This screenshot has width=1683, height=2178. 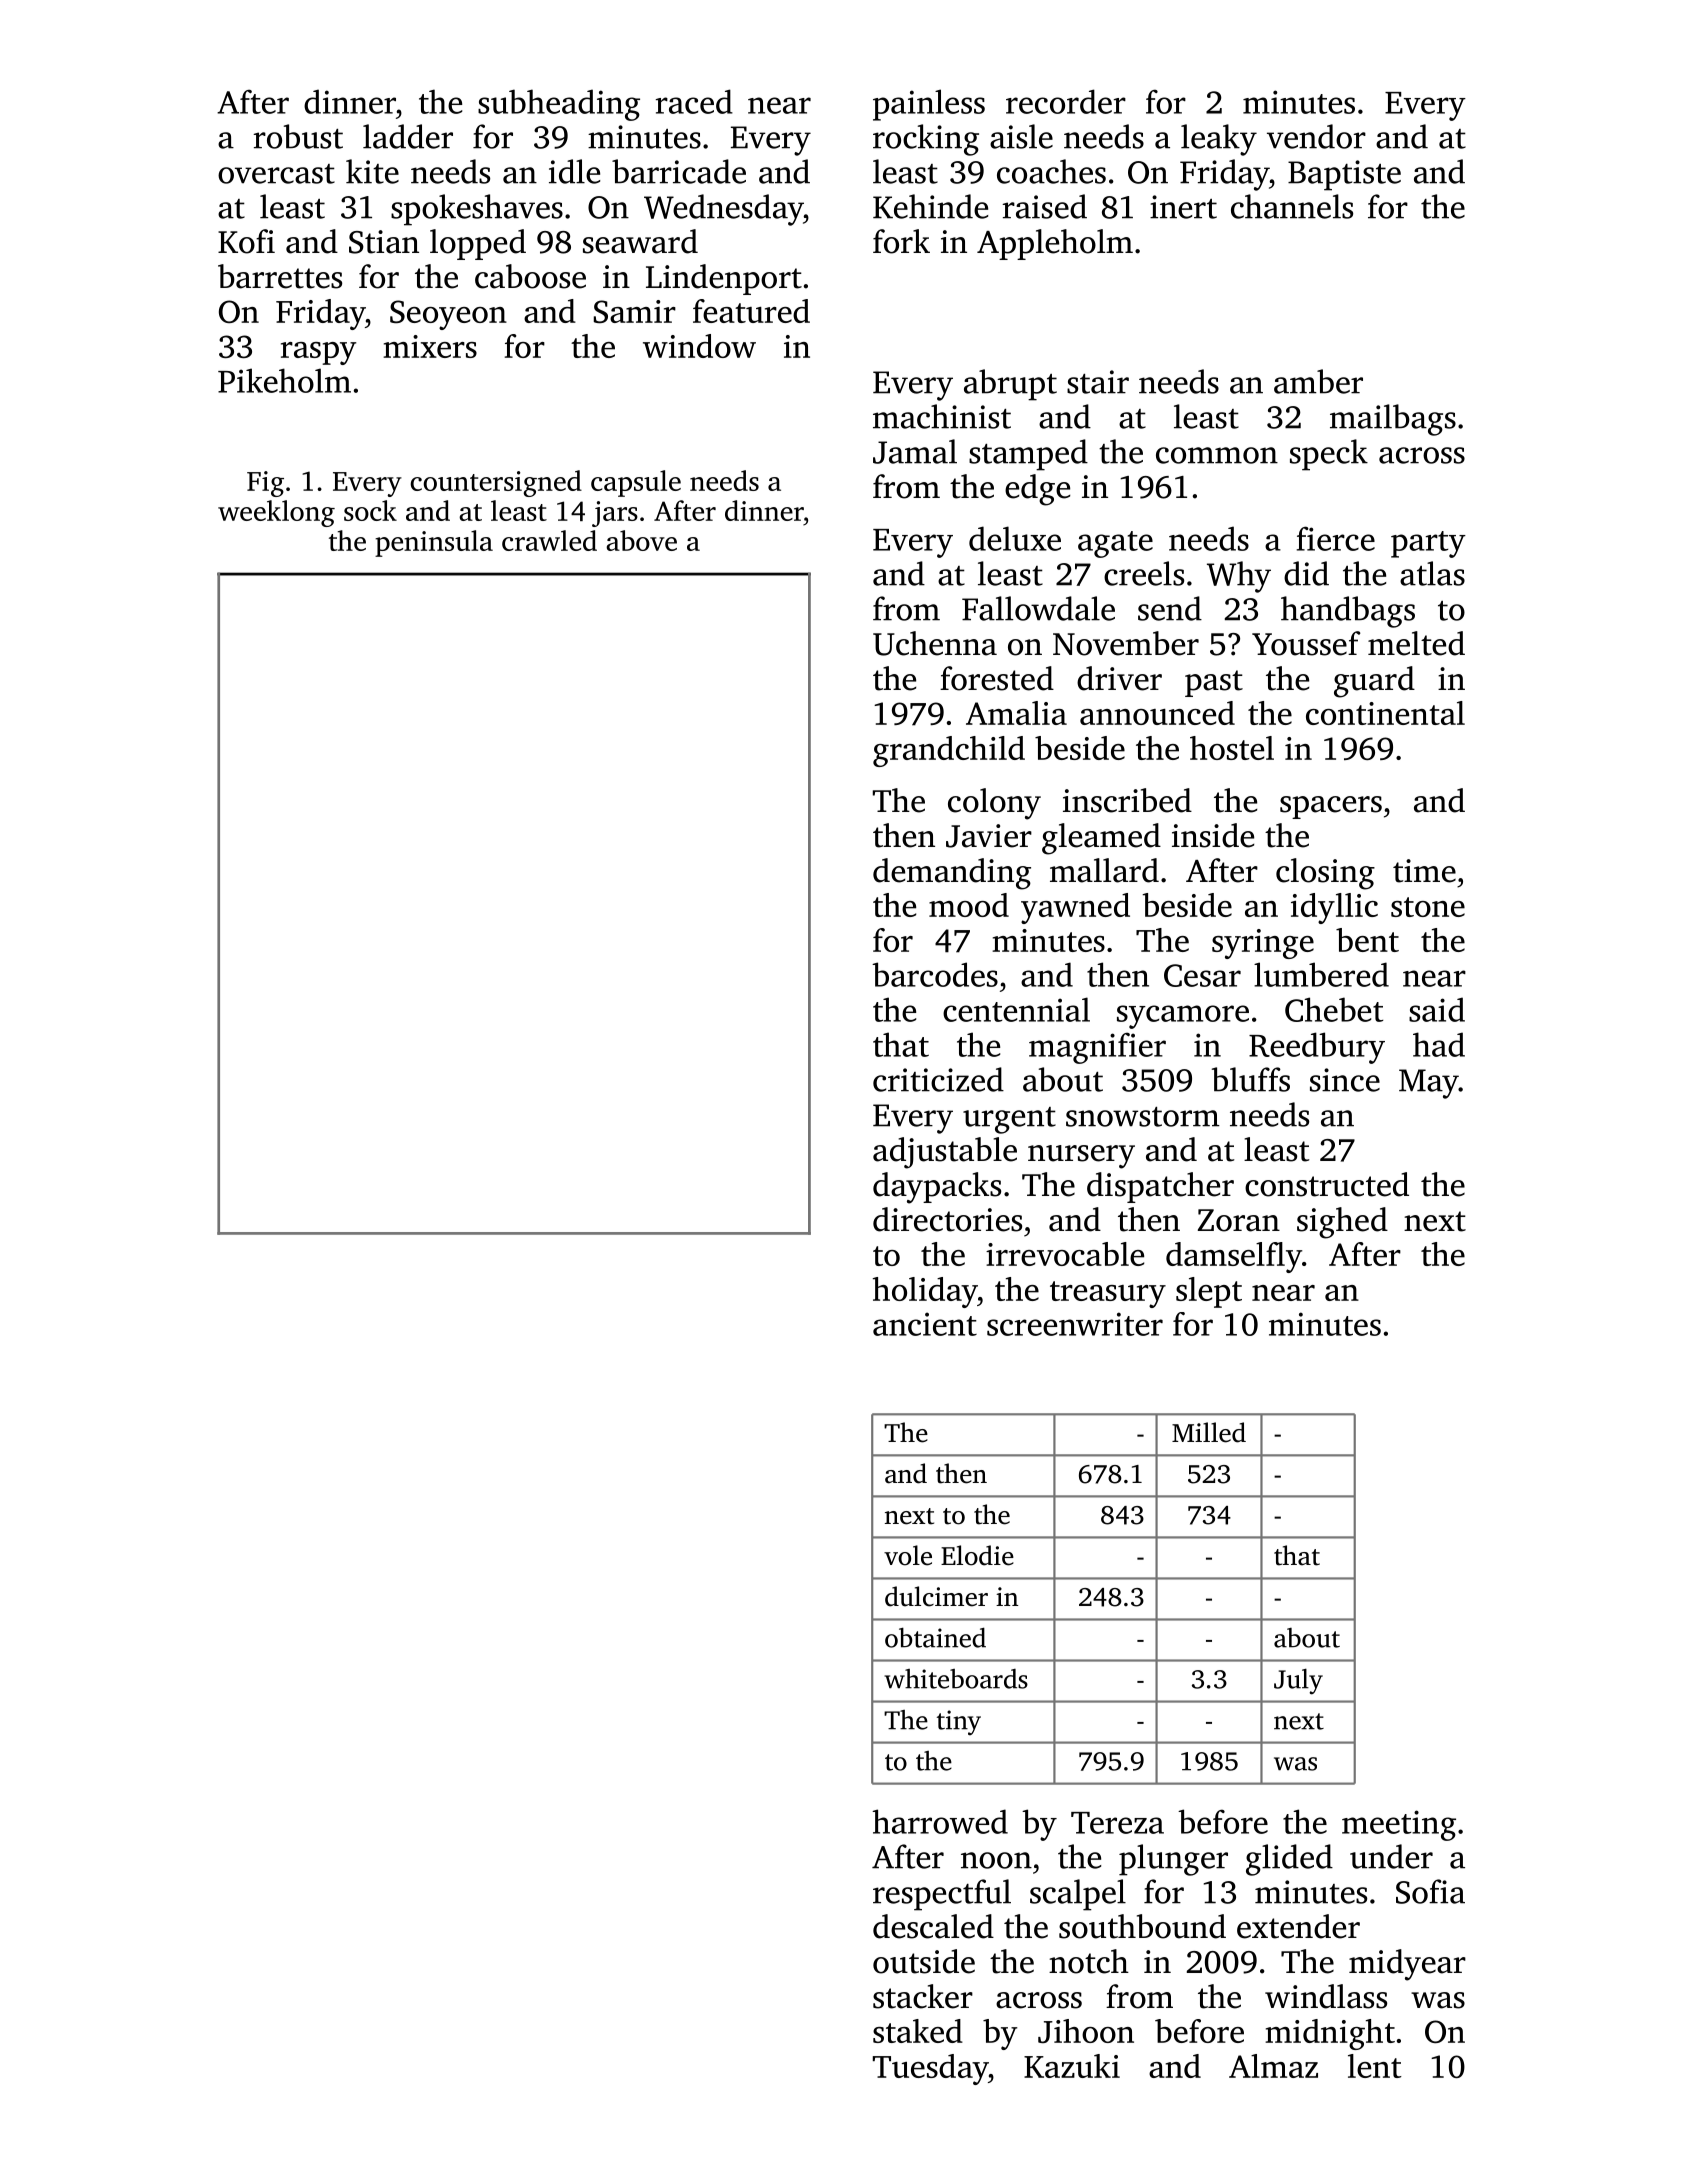 I want to click on adjustable, so click(x=945, y=1153).
